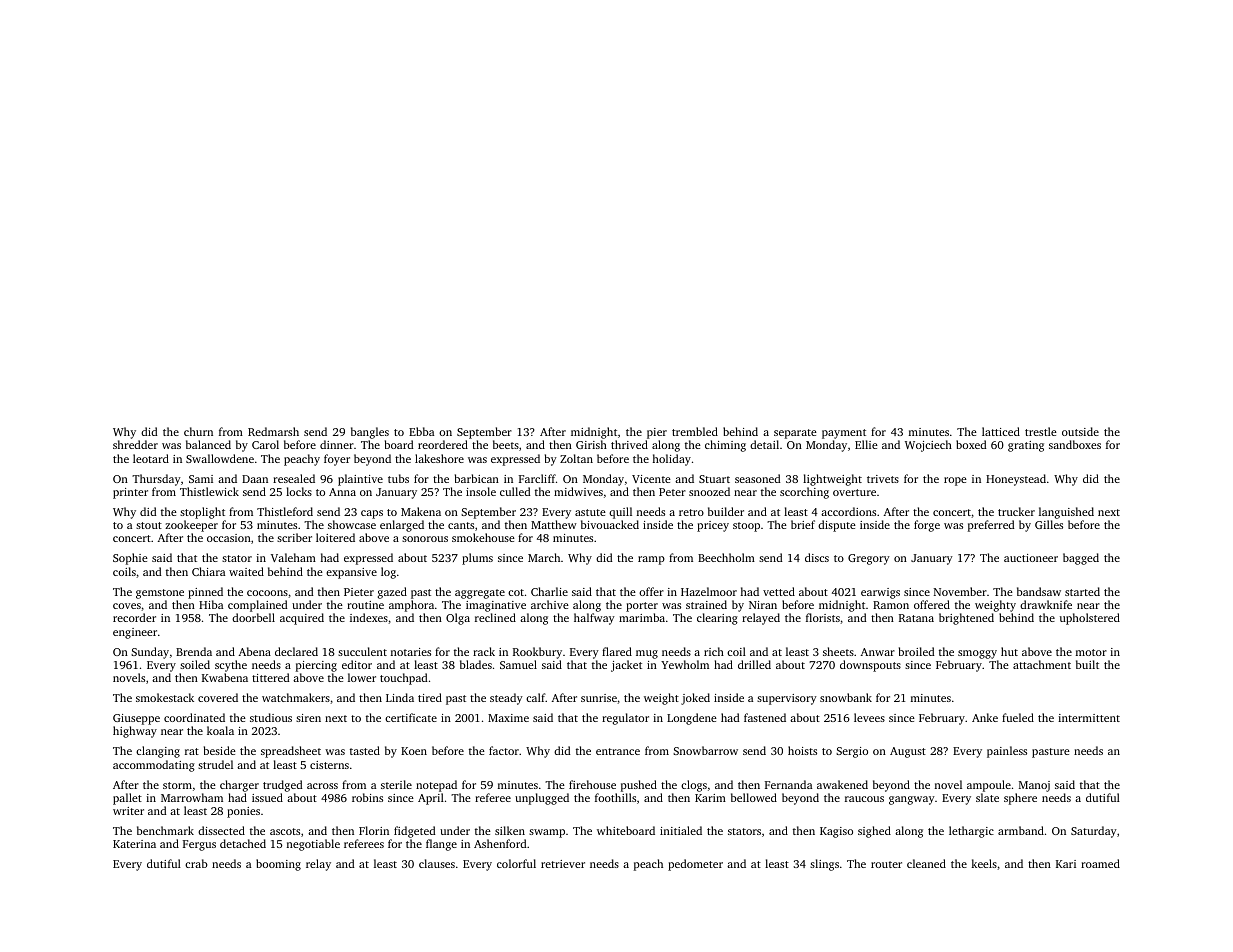  I want to click on churn, so click(198, 431).
